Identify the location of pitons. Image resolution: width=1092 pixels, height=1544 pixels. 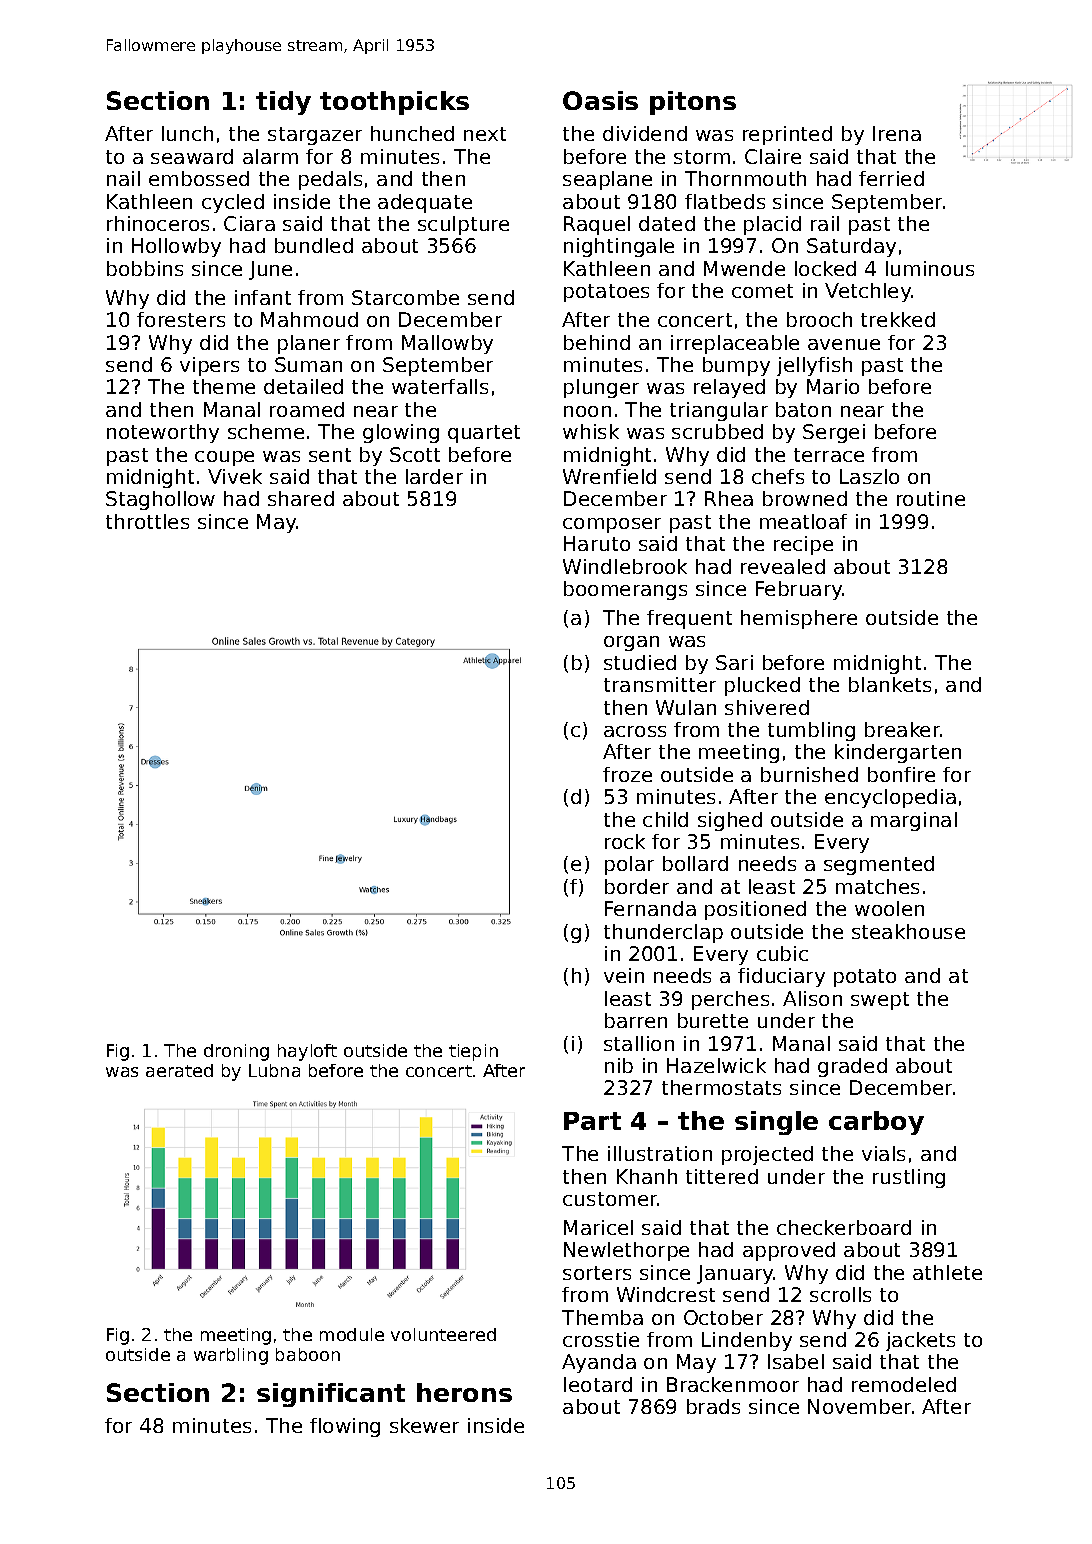
(693, 103).
